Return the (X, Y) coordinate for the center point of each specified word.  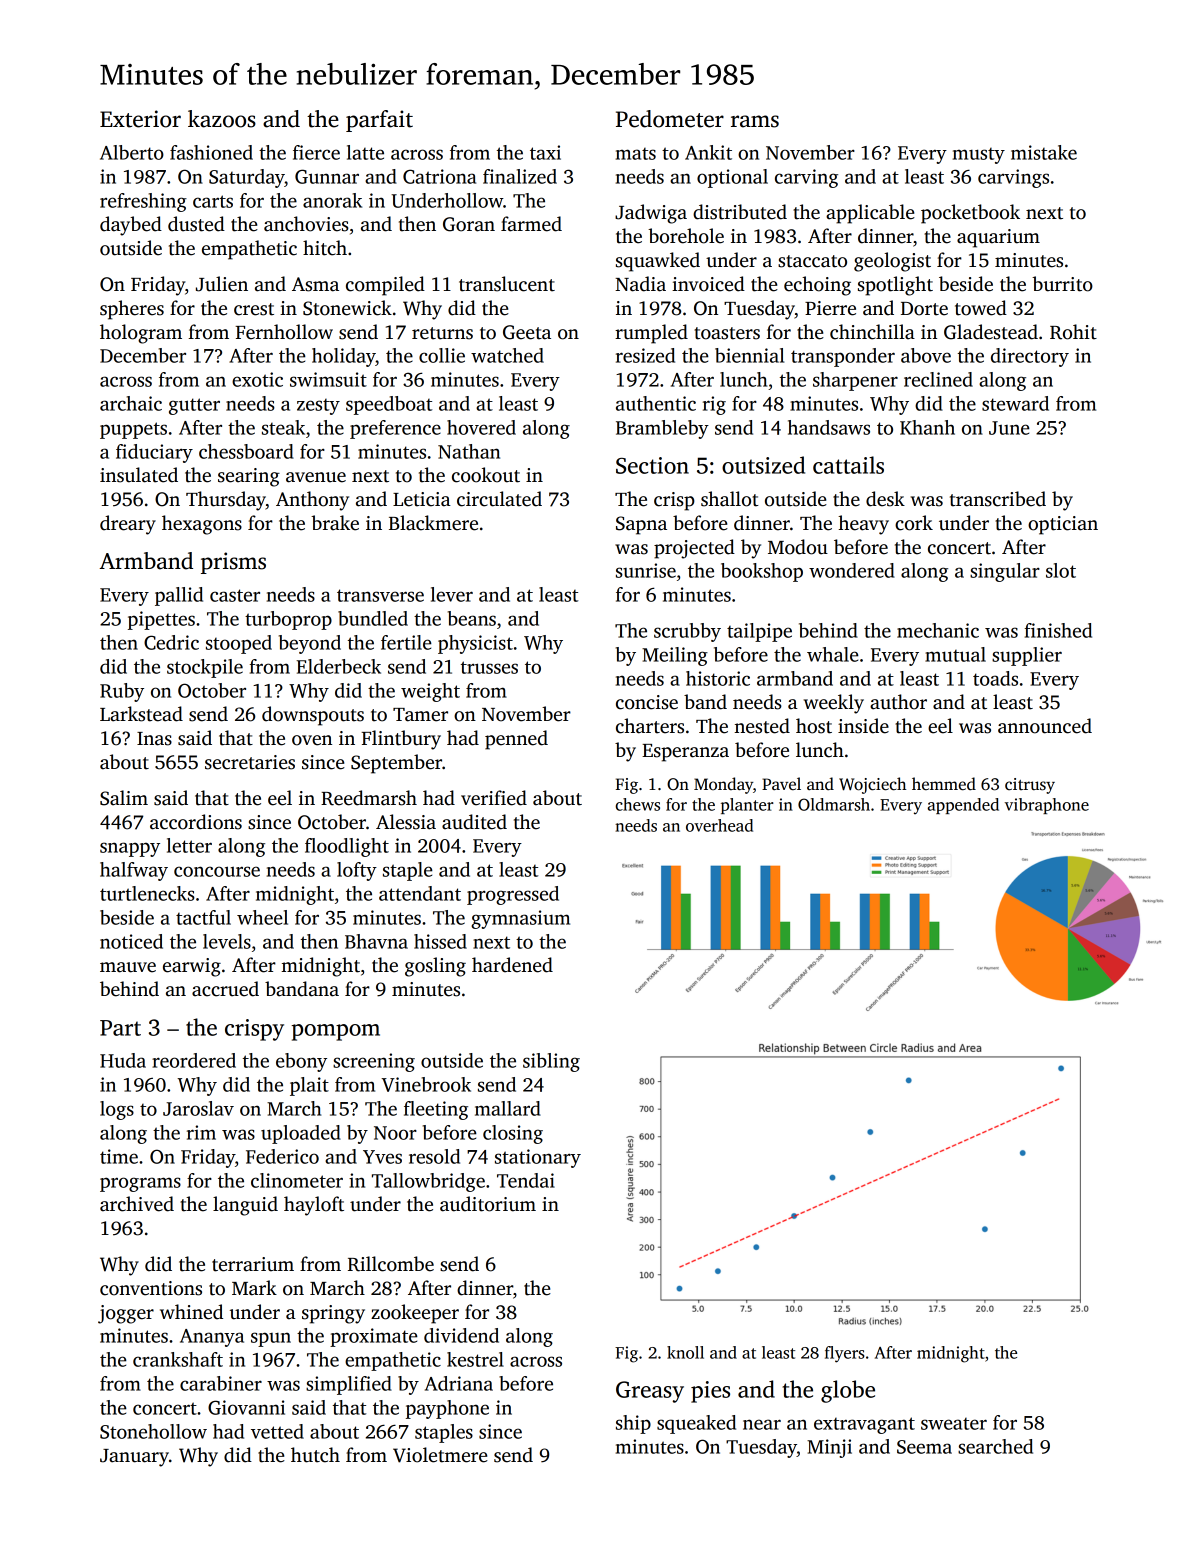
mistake (1044, 152)
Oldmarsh (834, 804)
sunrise (646, 570)
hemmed (944, 784)
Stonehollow (153, 1431)
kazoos (222, 119)
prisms (233, 563)
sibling (551, 1062)
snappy (130, 849)
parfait (379, 121)
